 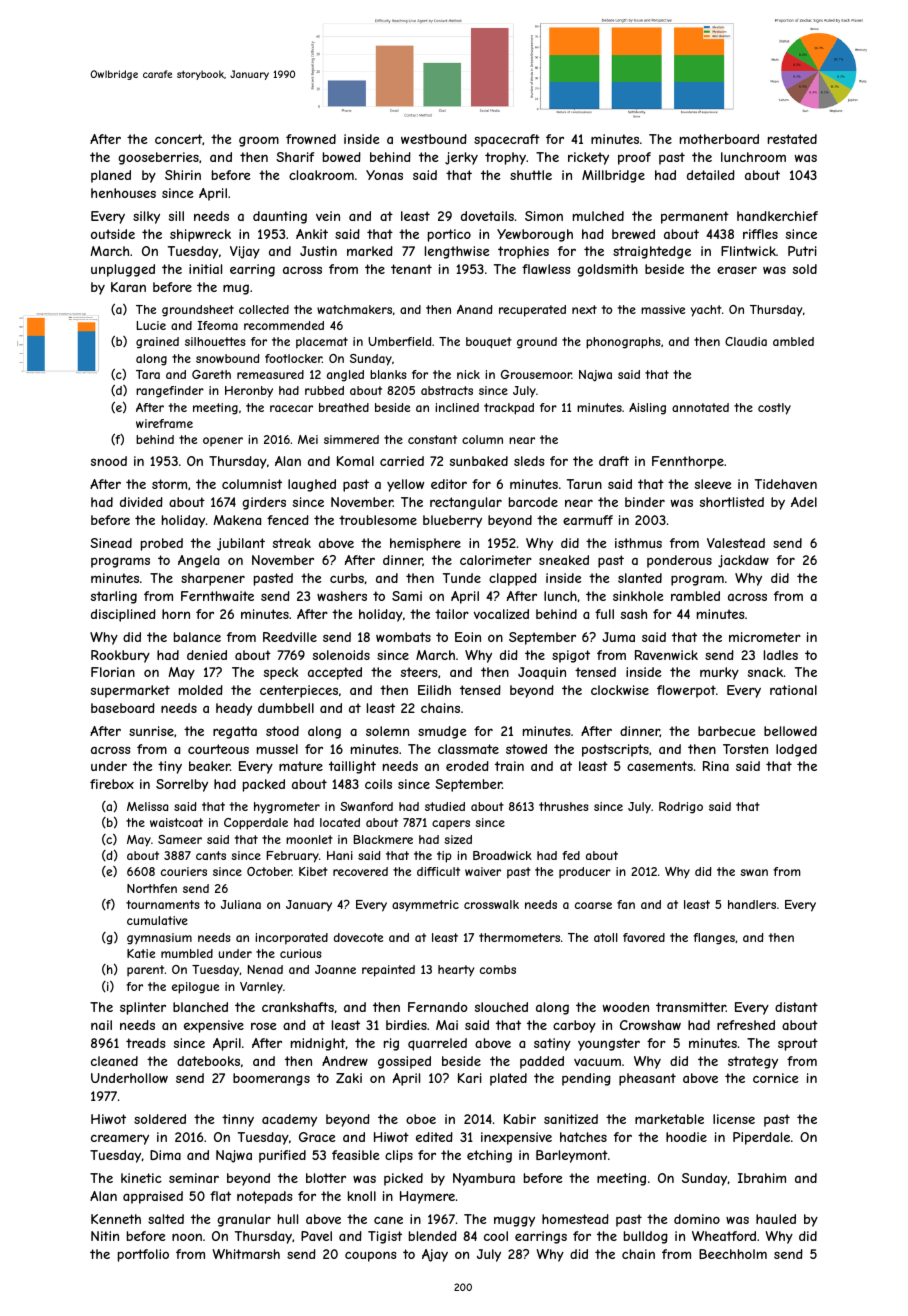 I want to click on Copperdale, so click(x=256, y=824).
